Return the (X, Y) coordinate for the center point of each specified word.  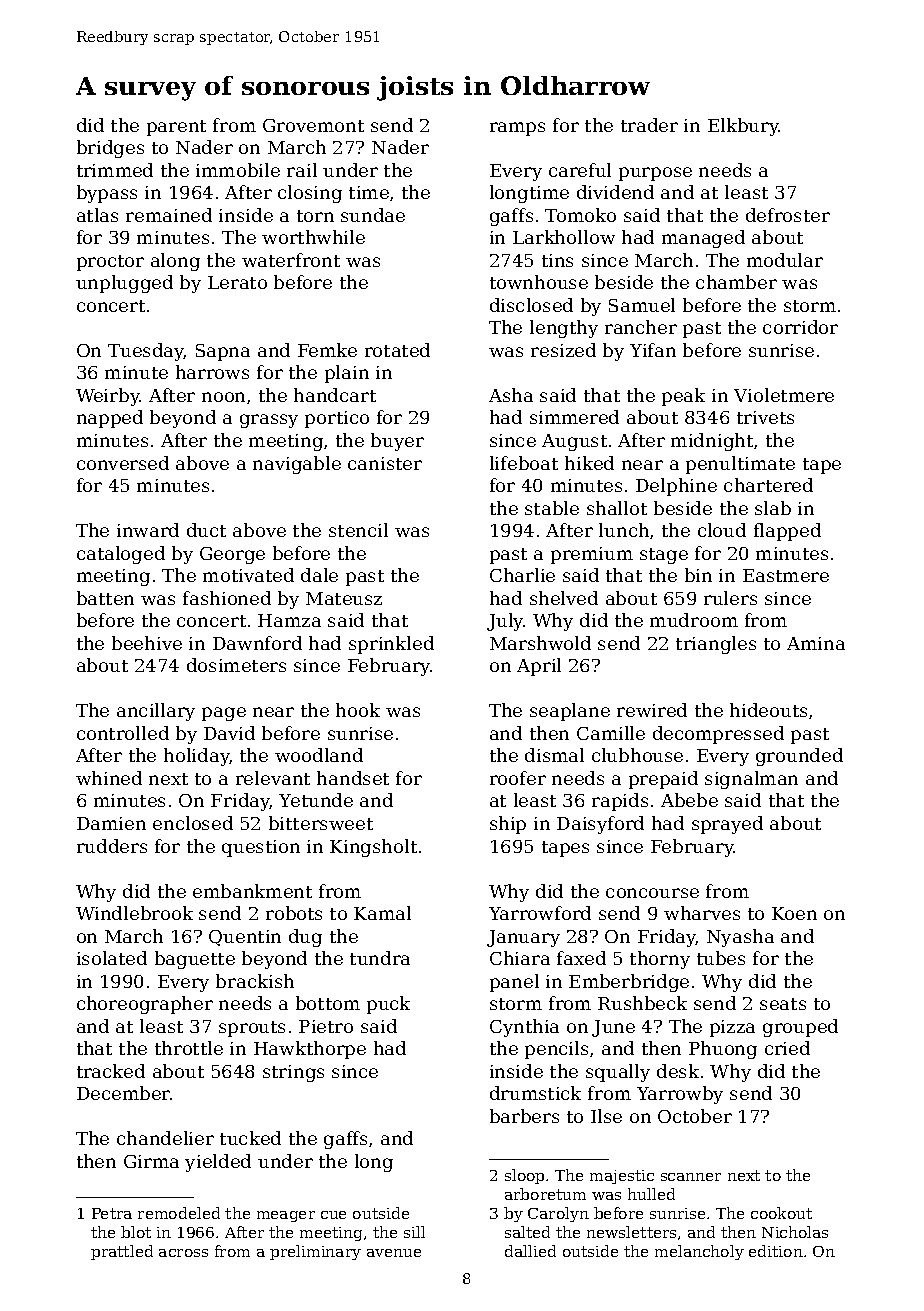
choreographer (145, 1005)
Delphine (676, 487)
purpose (655, 174)
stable (552, 508)
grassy (269, 421)
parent (176, 128)
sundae (373, 215)
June (613, 1028)
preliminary (315, 1252)
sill (414, 1232)
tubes (721, 958)
